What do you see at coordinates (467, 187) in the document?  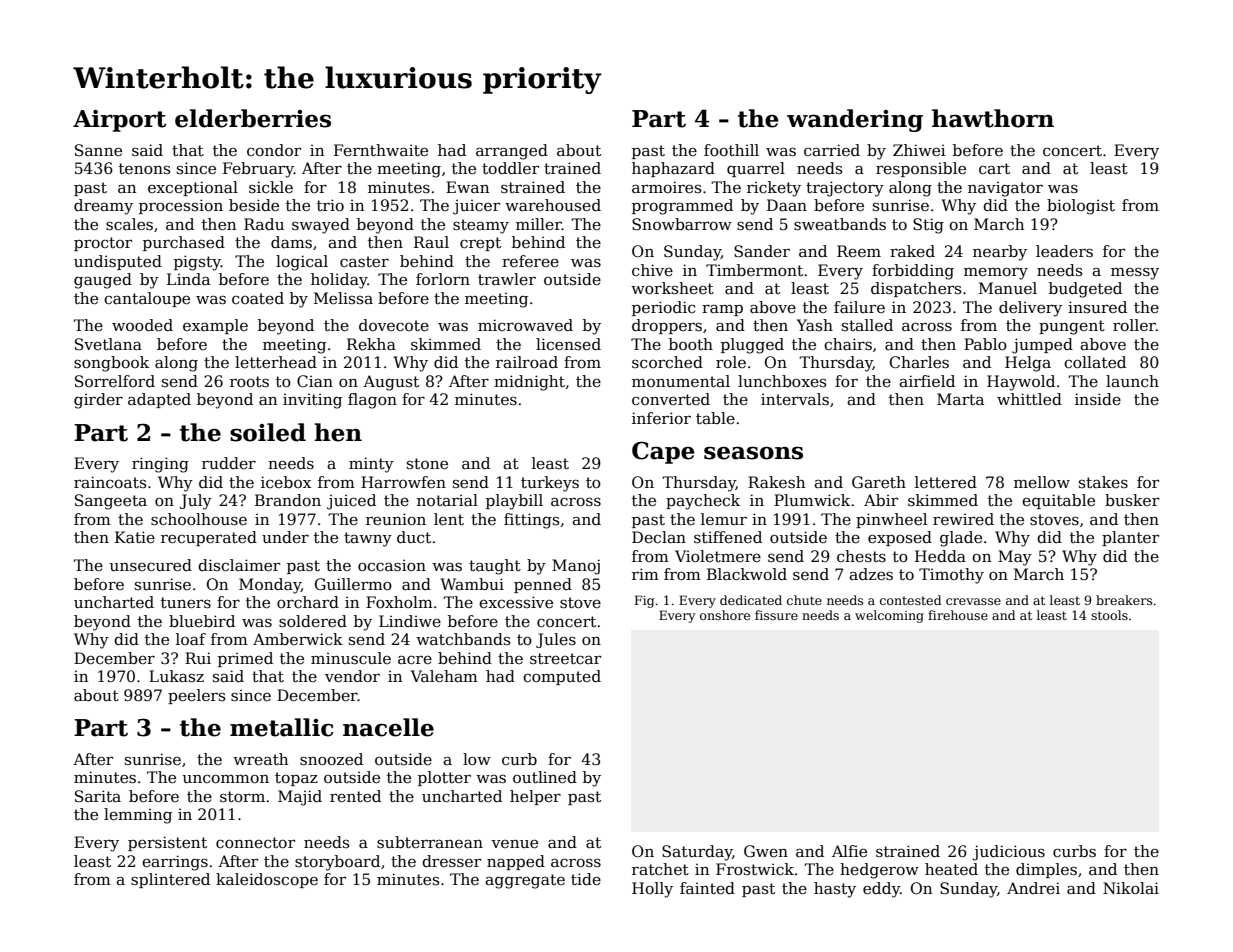 I see `Ewan` at bounding box center [467, 187].
